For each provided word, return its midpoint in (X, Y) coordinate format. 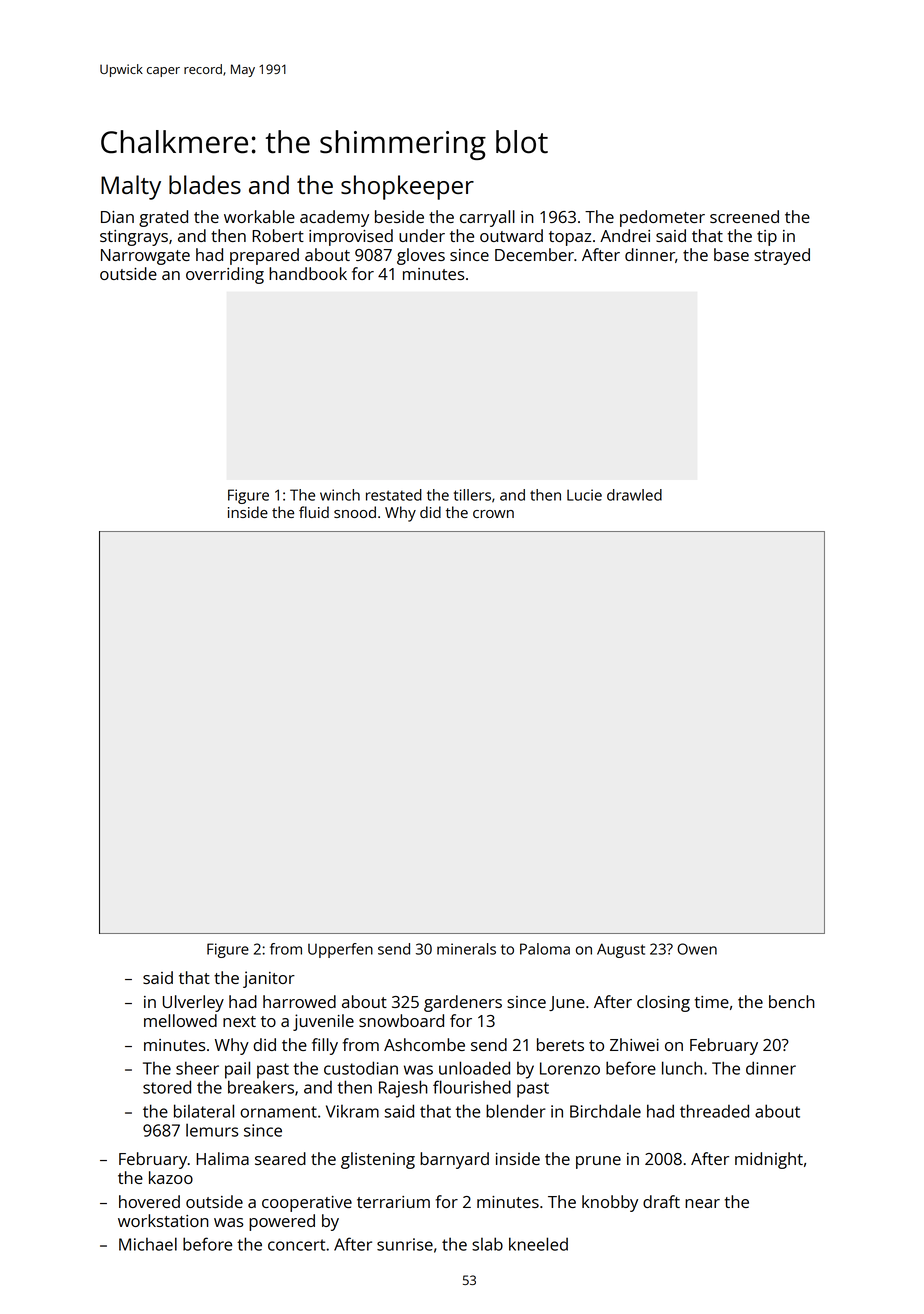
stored (167, 1087)
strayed (782, 256)
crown (493, 514)
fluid (314, 512)
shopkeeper (407, 187)
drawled (634, 495)
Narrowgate (145, 257)
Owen (697, 949)
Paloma (545, 949)
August (621, 950)
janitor (269, 979)
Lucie (584, 495)
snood (355, 512)
